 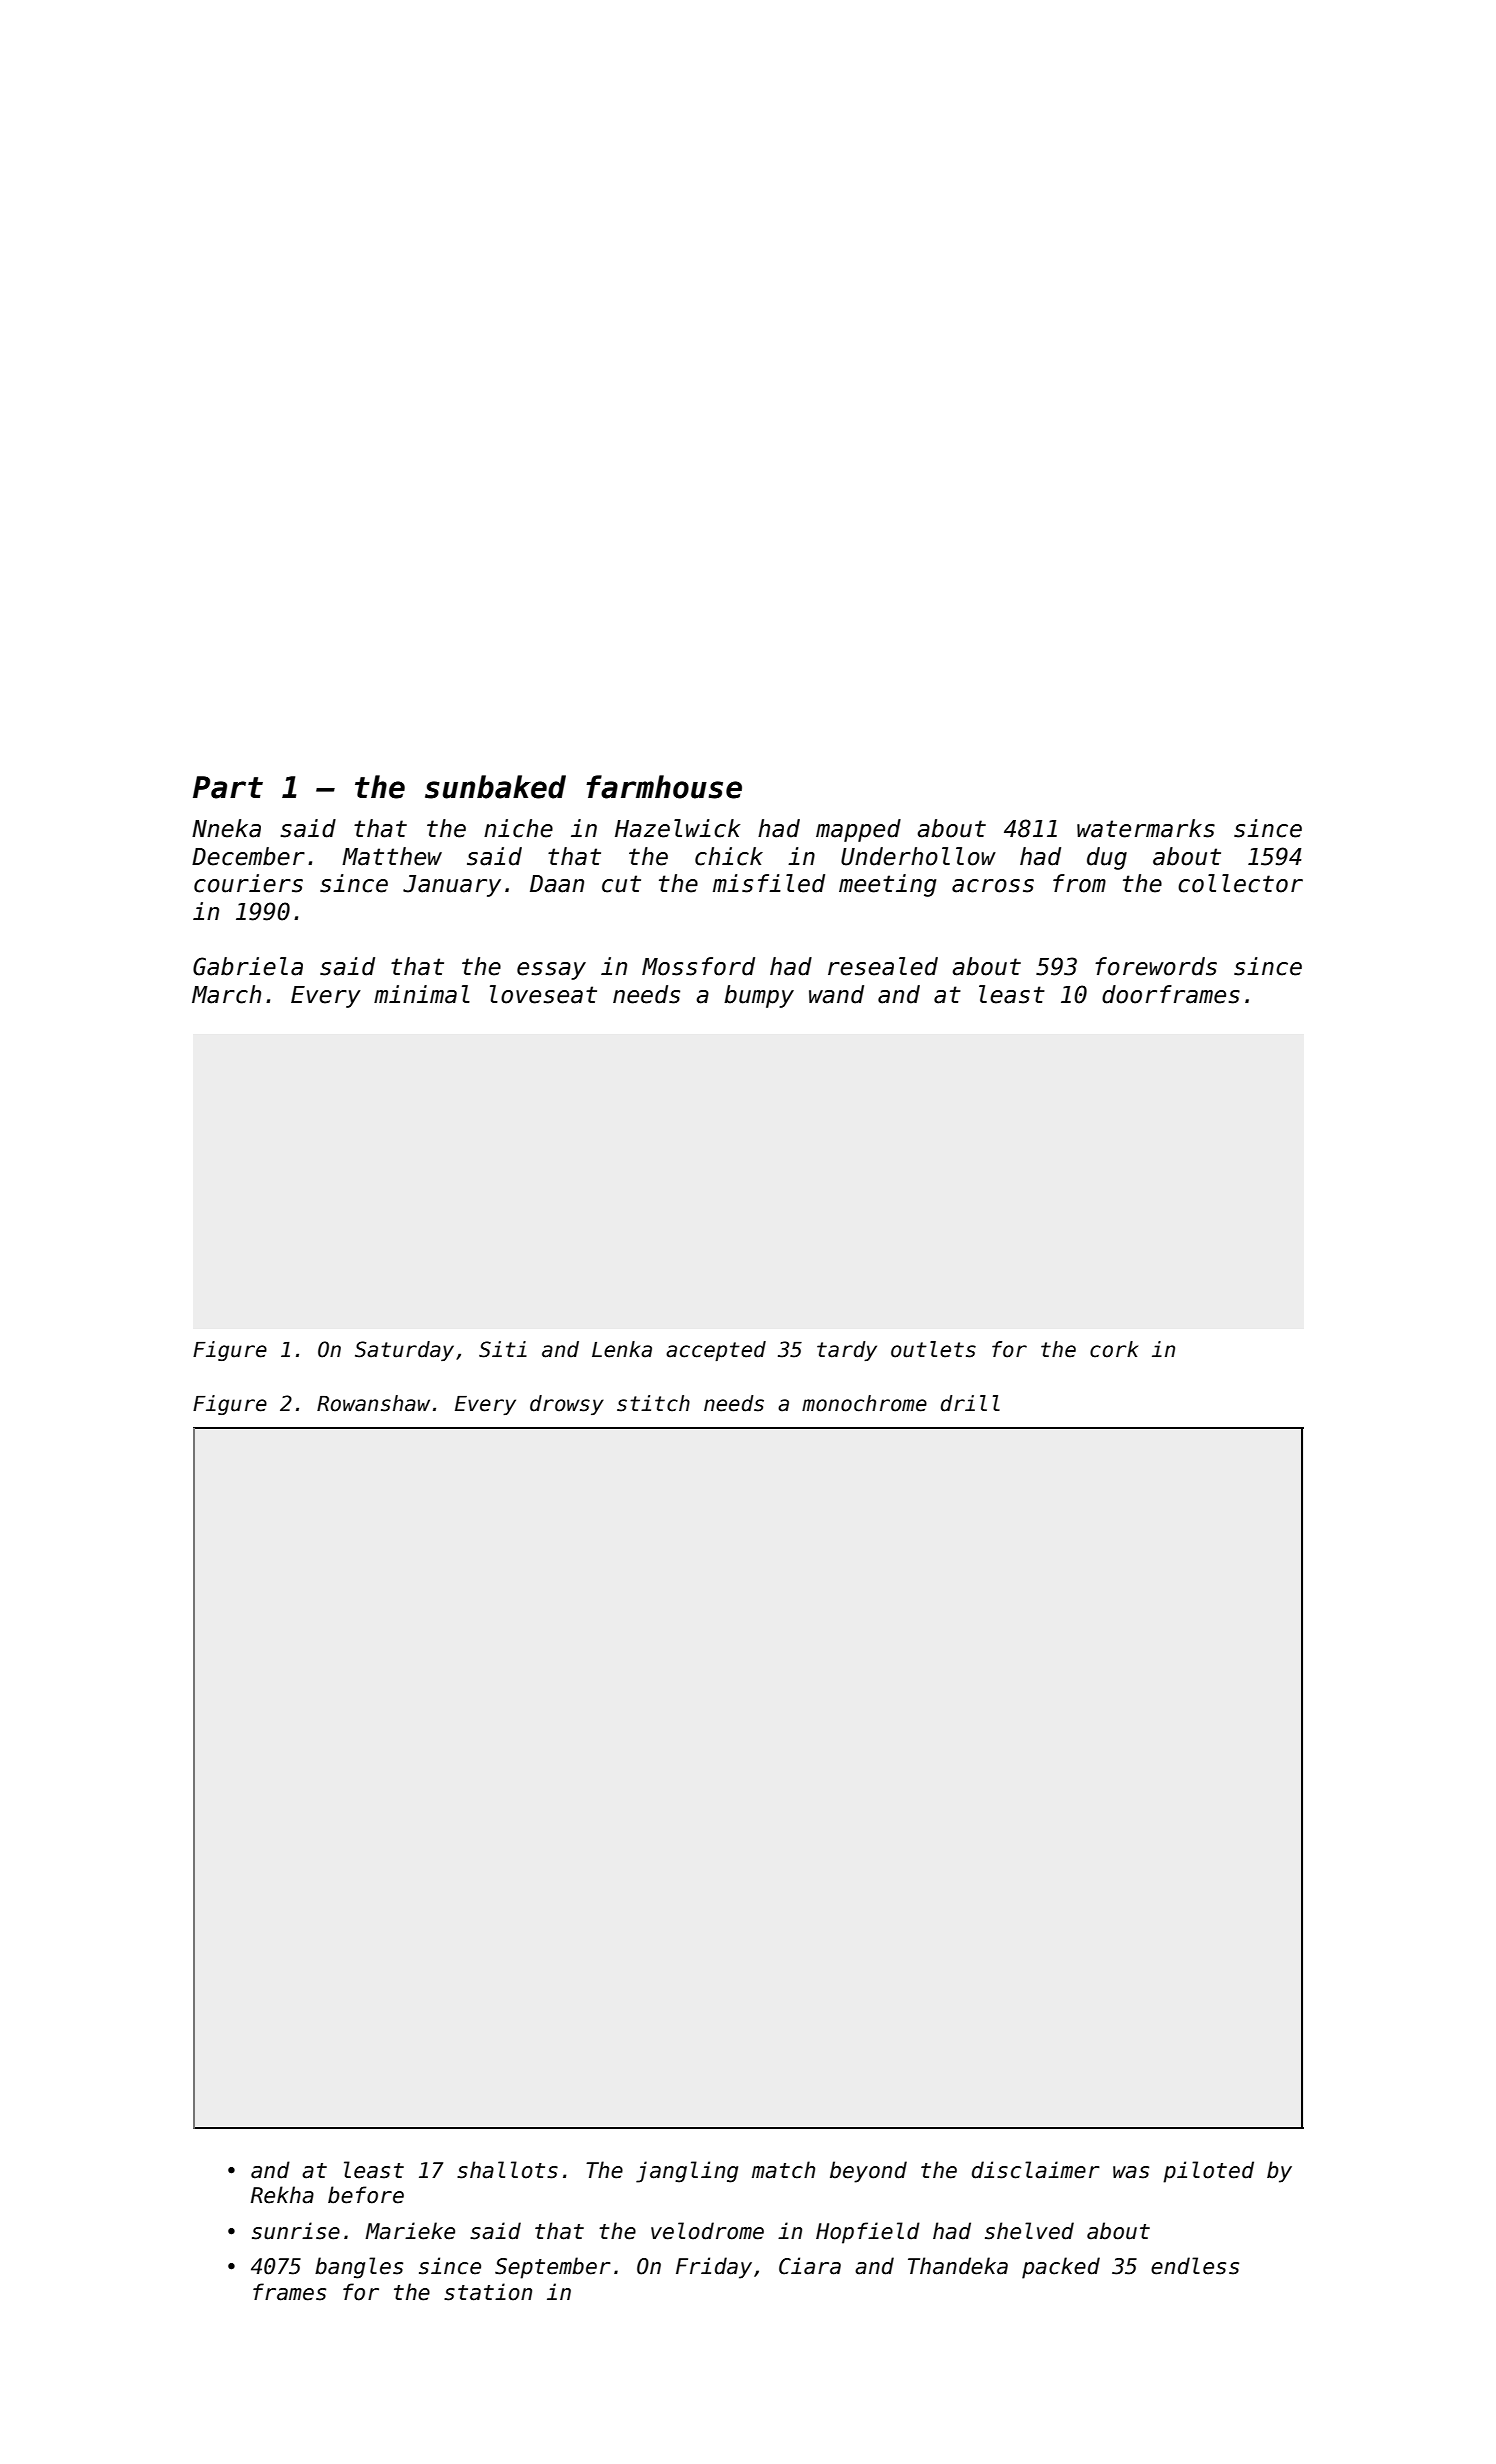 What do you see at coordinates (1208, 2172) in the screenshot?
I see `piloted` at bounding box center [1208, 2172].
